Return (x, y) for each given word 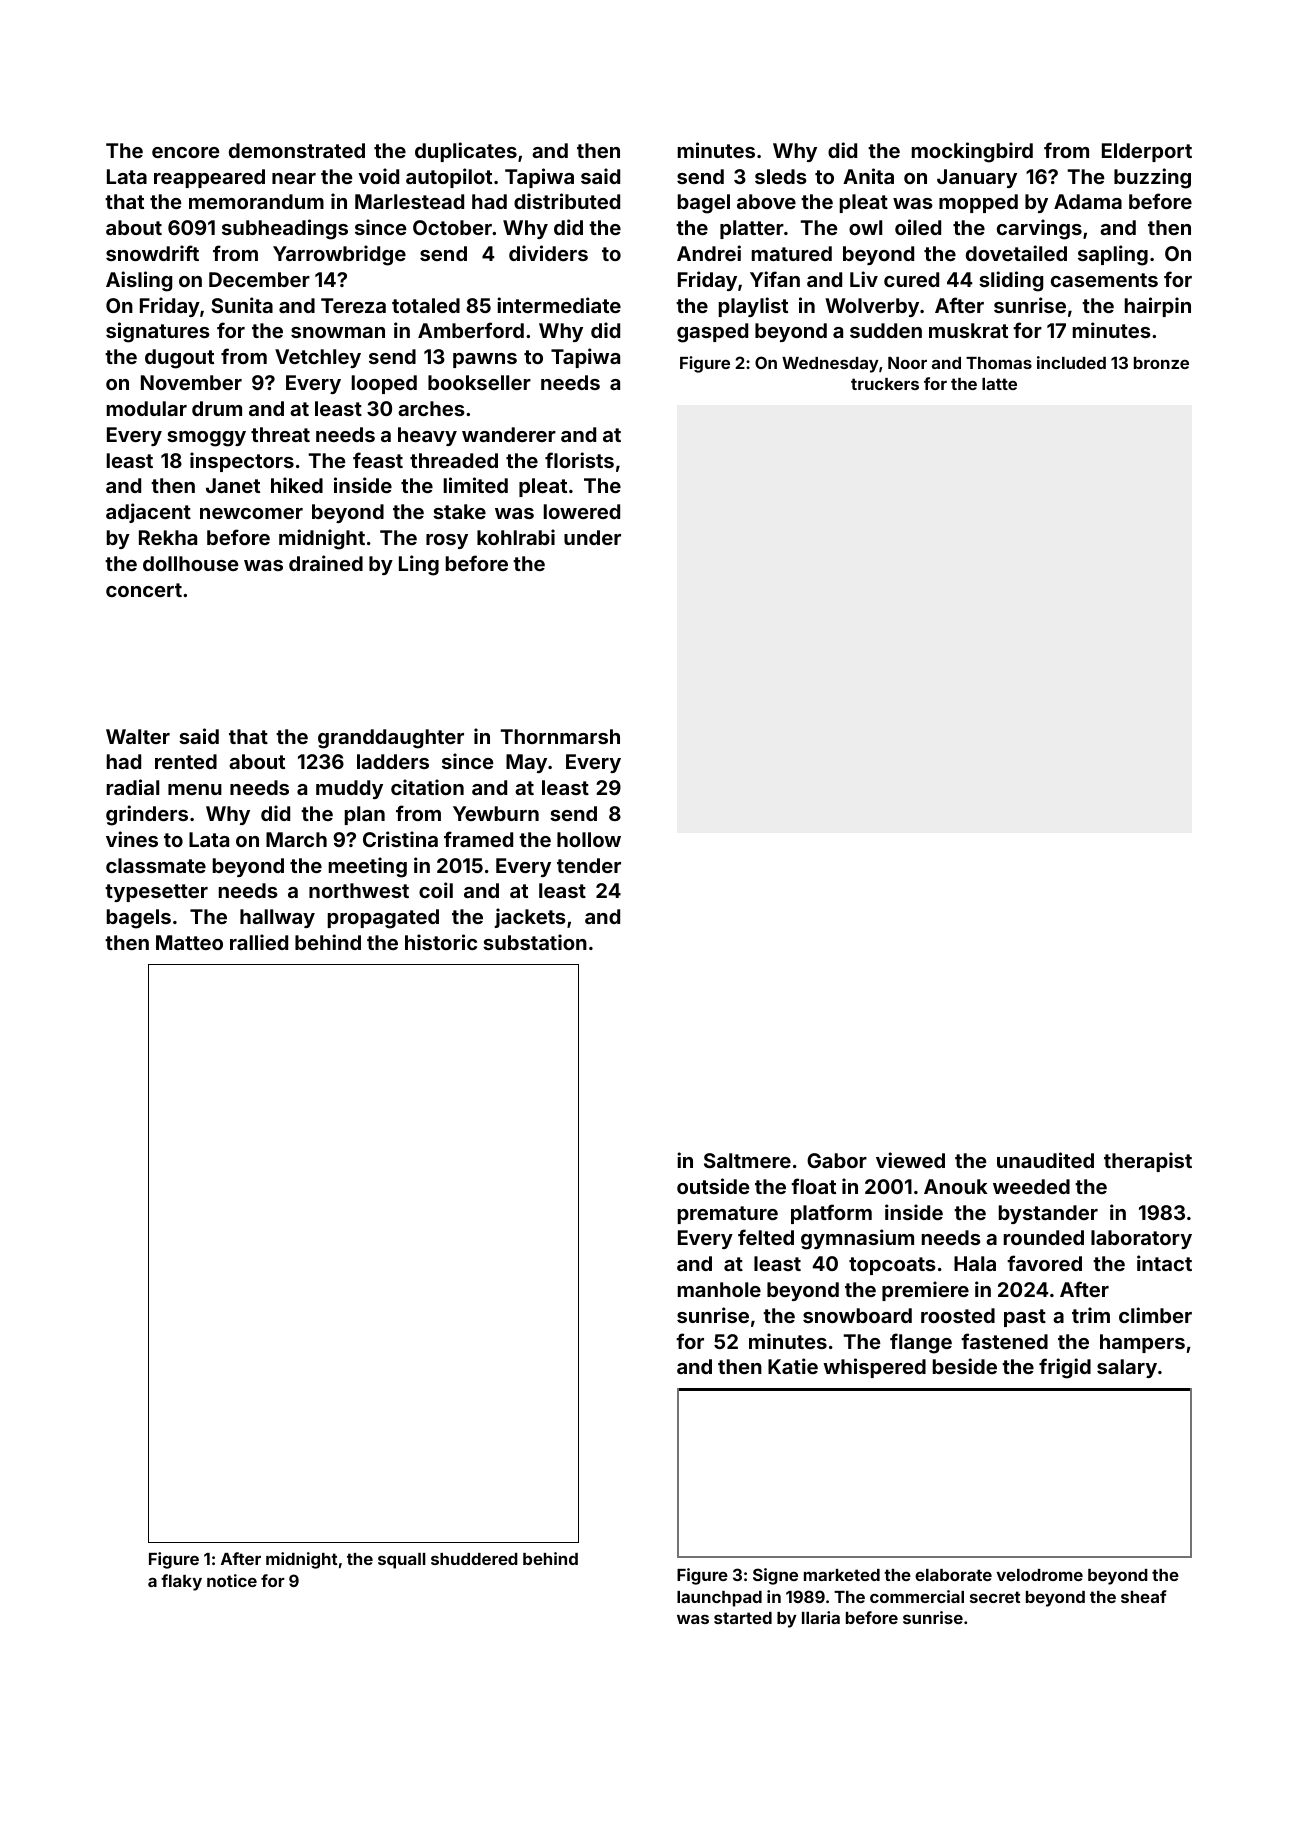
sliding (1011, 281)
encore (185, 152)
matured (792, 253)
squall (402, 1561)
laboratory (1141, 1239)
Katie (793, 1366)
